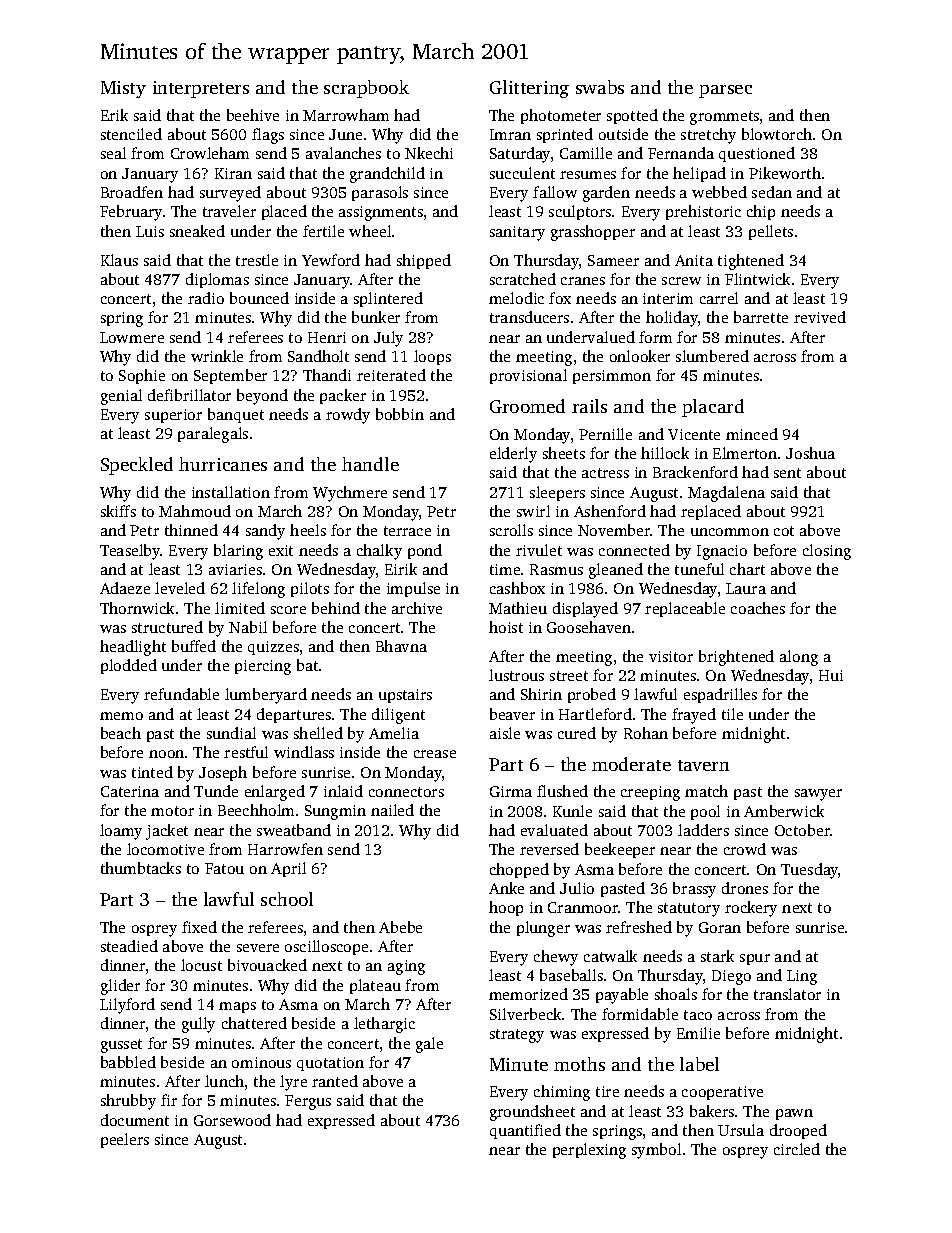  What do you see at coordinates (560, 298) in the screenshot?
I see `fox` at bounding box center [560, 298].
